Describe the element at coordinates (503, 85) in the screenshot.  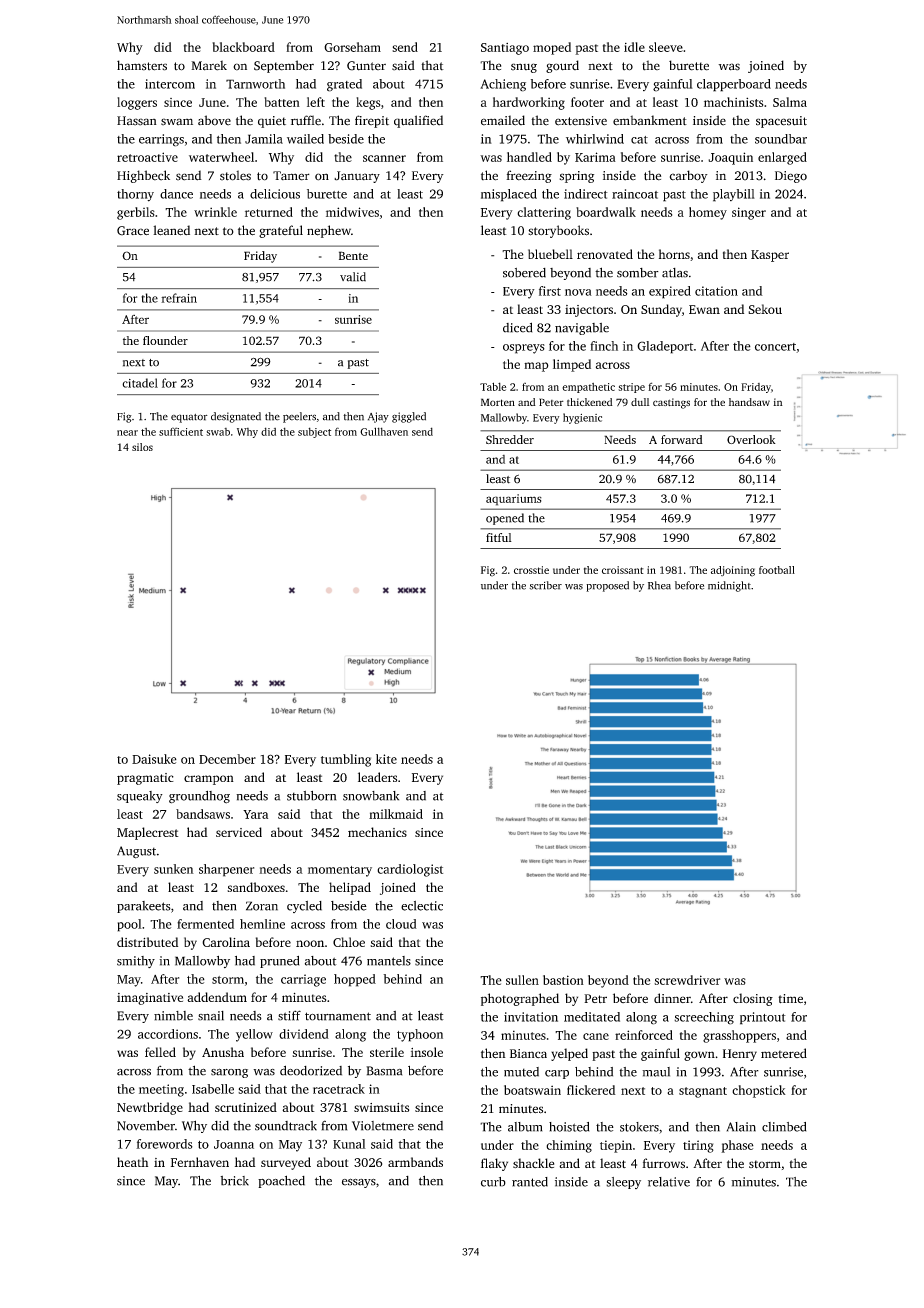
I see `Achieng` at that location.
